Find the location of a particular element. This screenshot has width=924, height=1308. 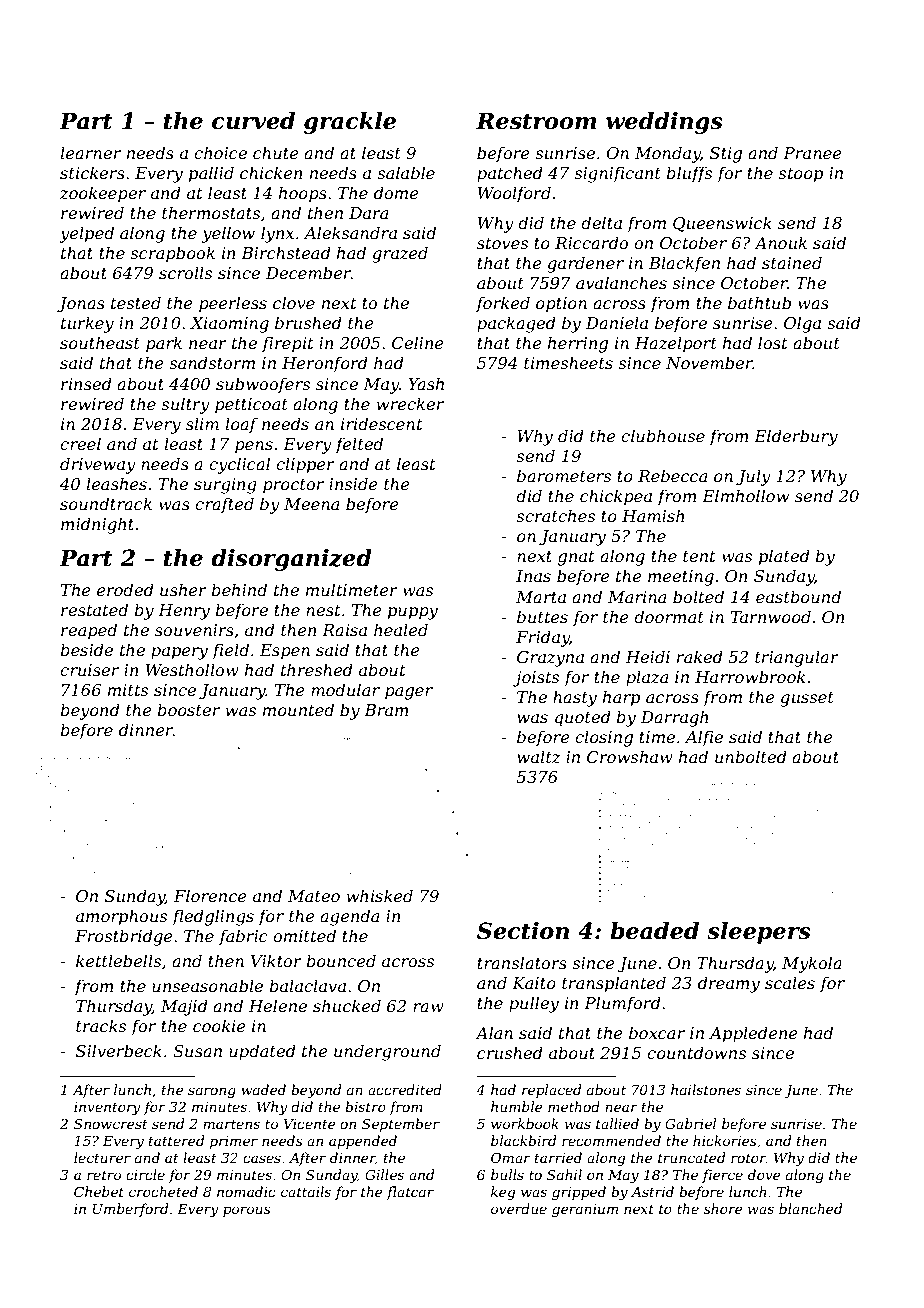

Olga is located at coordinates (802, 324).
